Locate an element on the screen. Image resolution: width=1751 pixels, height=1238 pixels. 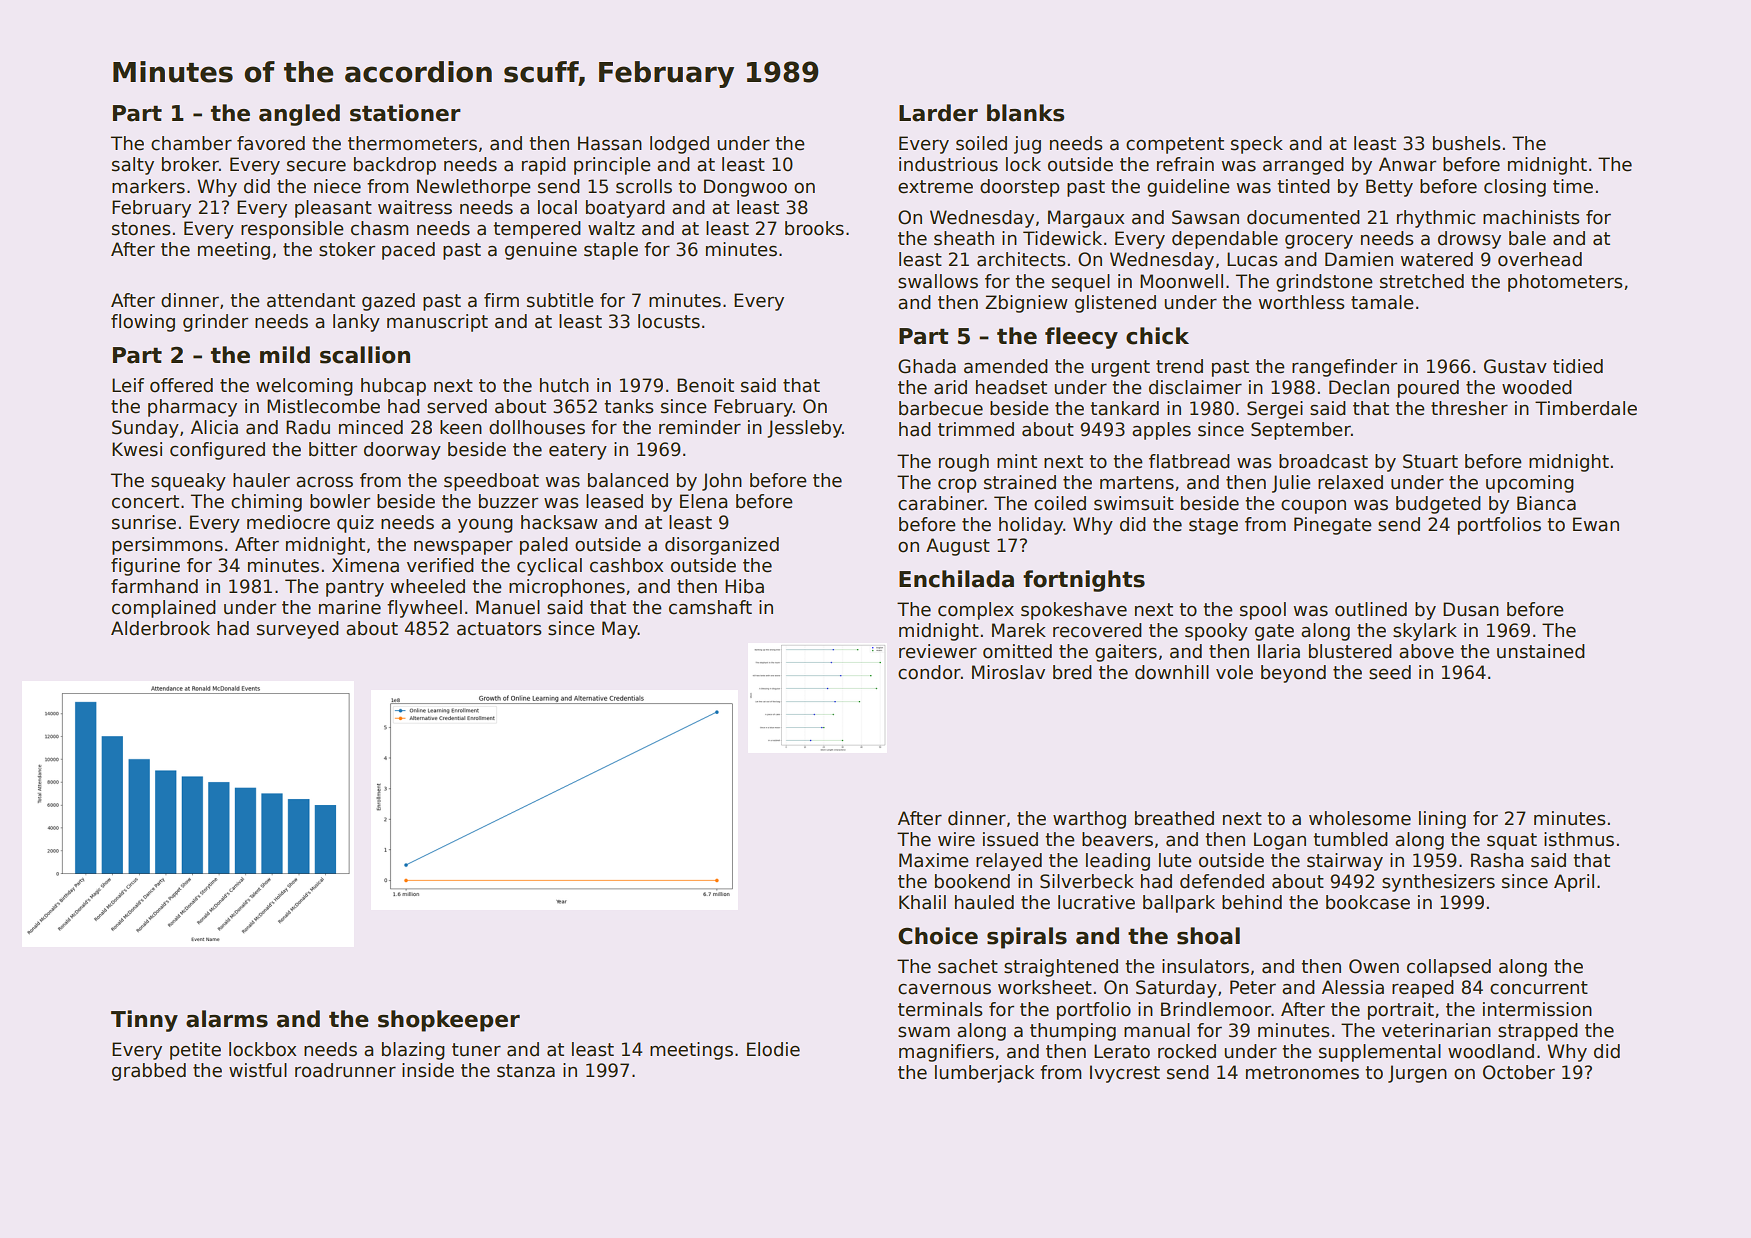
Zbigniew is located at coordinates (1026, 304).
